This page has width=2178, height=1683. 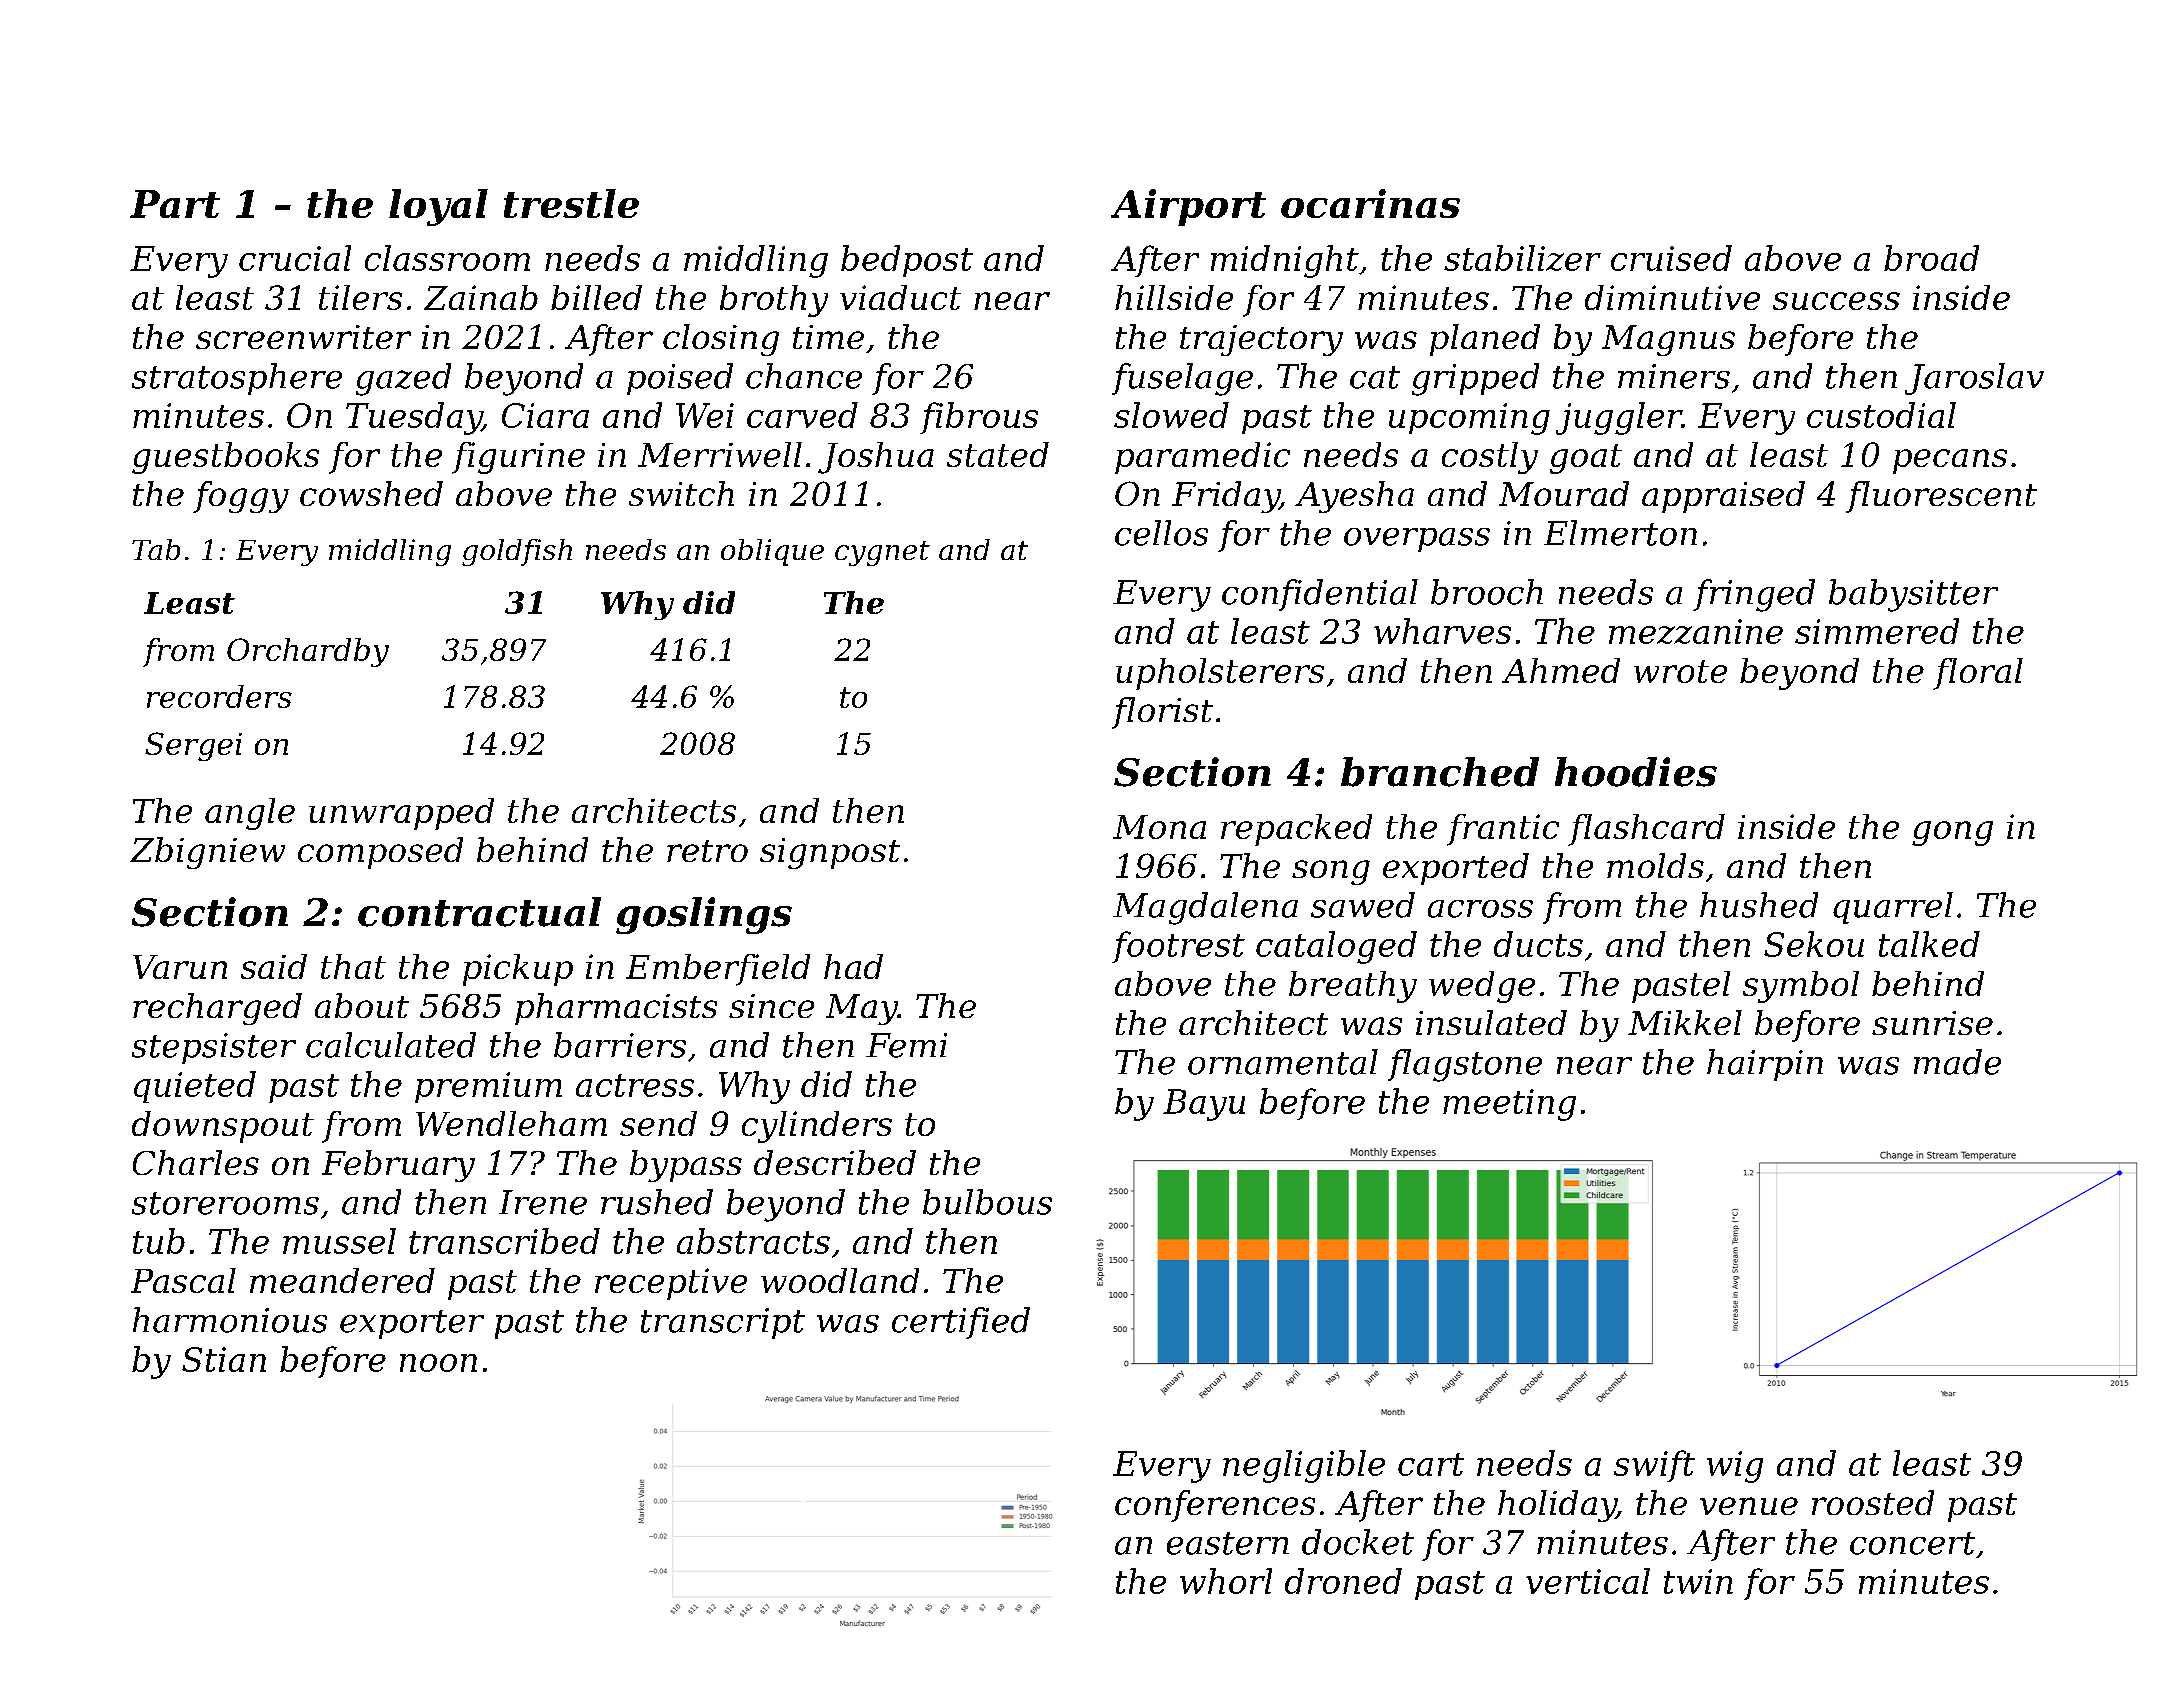 I want to click on Airport, so click(x=1188, y=207).
